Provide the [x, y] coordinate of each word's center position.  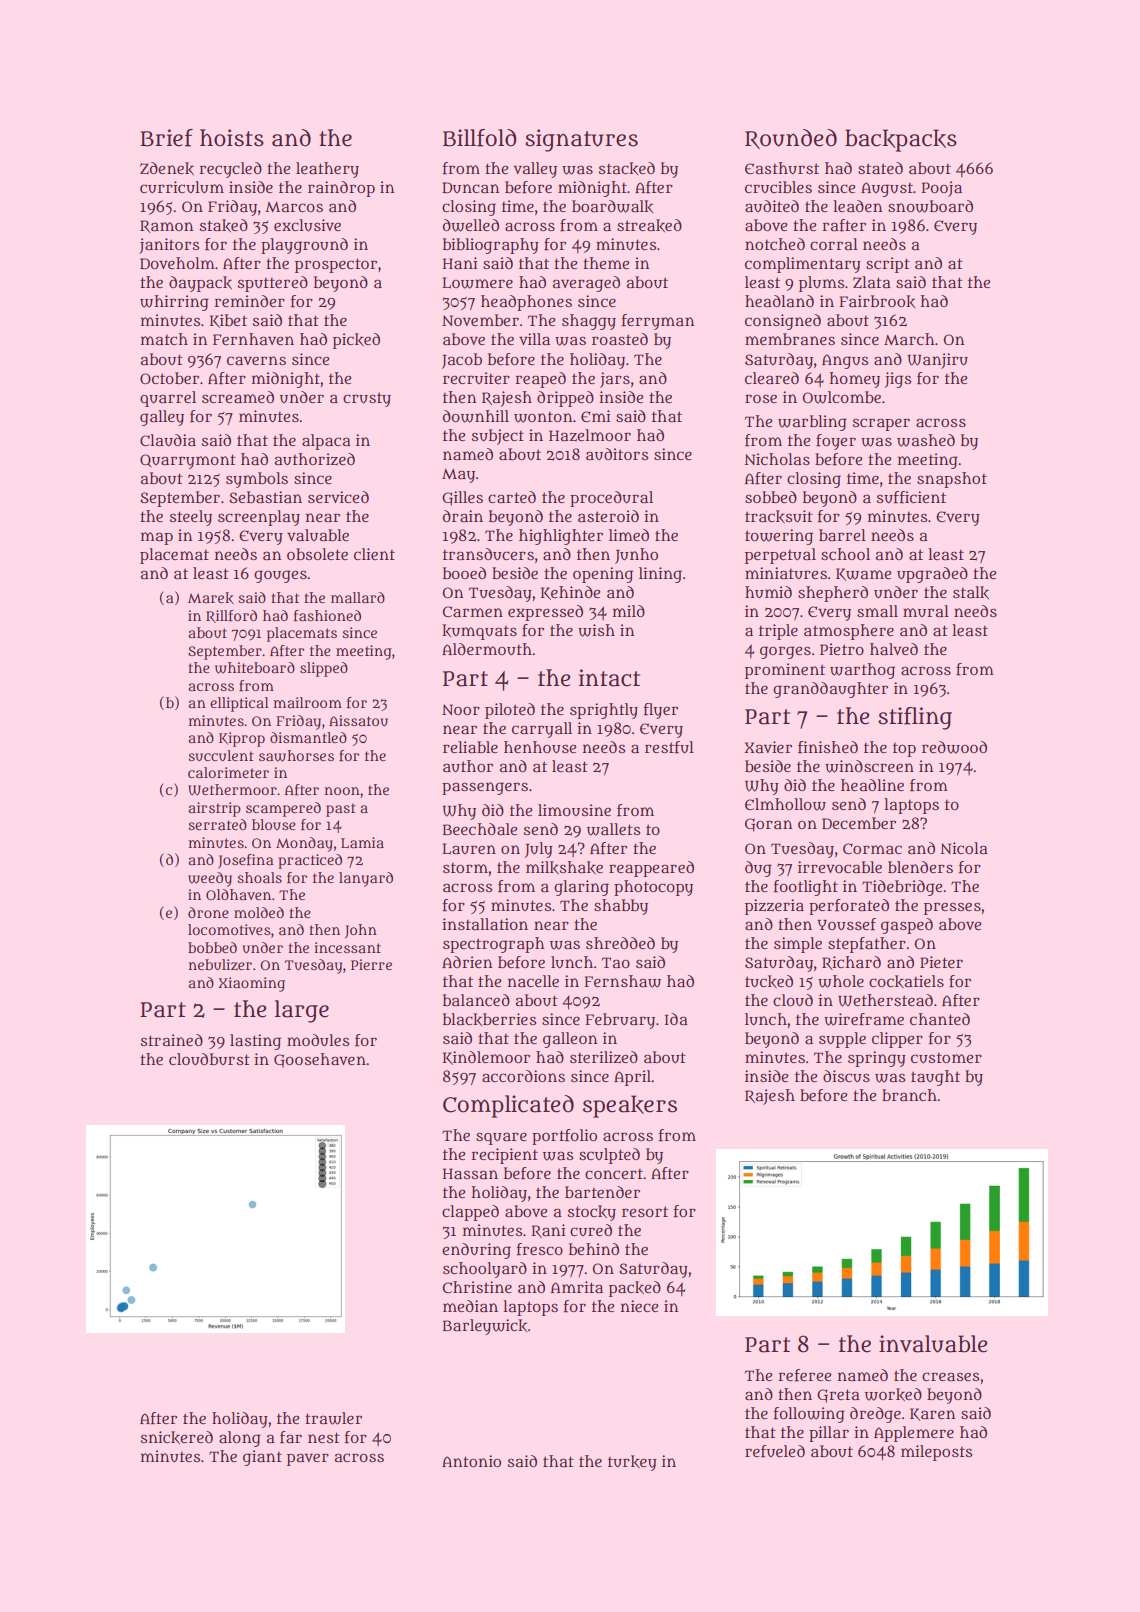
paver [308, 1459]
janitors [169, 246]
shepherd [833, 594]
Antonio [471, 1461]
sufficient [911, 497]
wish [596, 630]
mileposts [936, 1453]
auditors [617, 454]
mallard [358, 597]
